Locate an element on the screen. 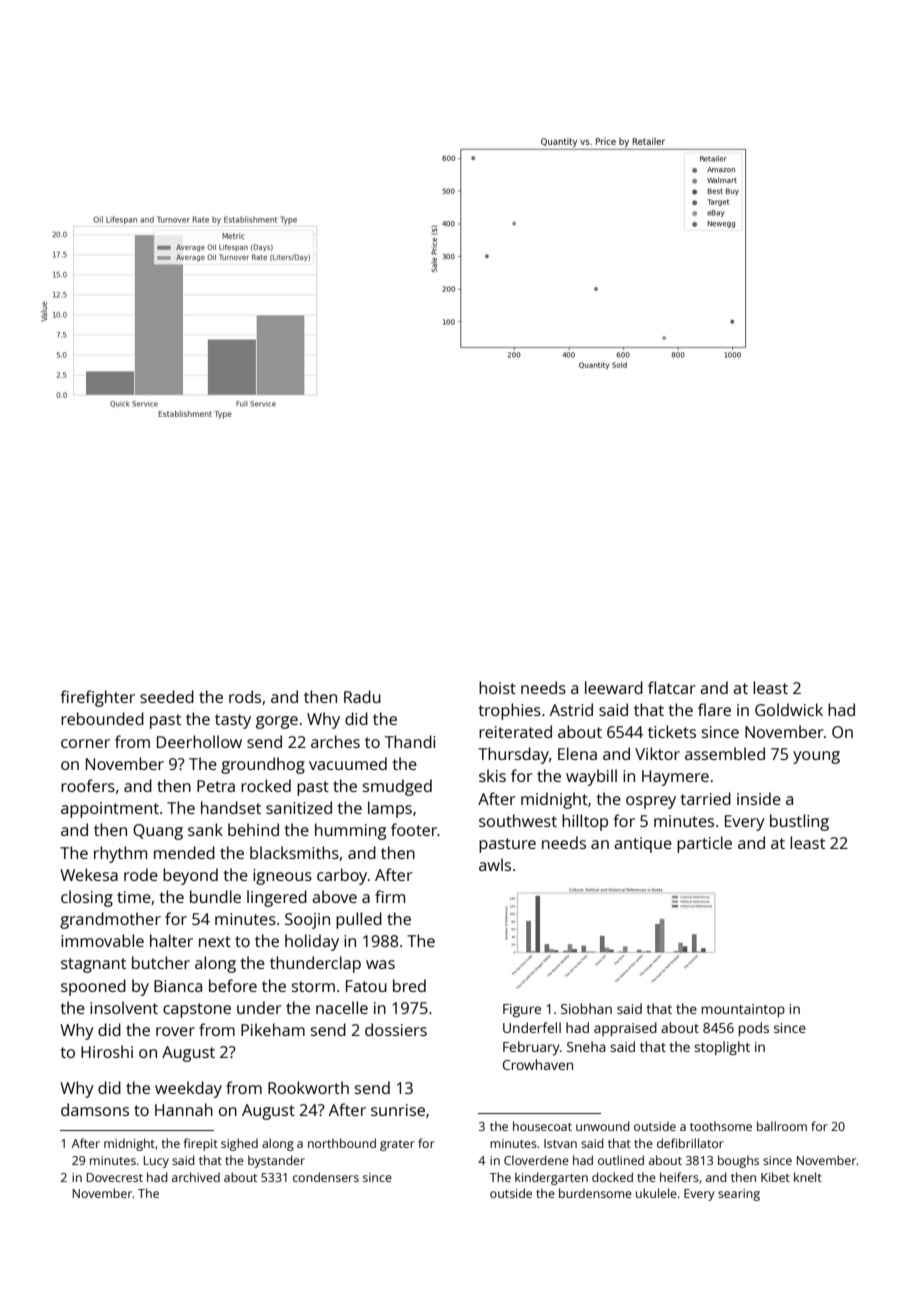  Crowhaven is located at coordinates (538, 1064).
